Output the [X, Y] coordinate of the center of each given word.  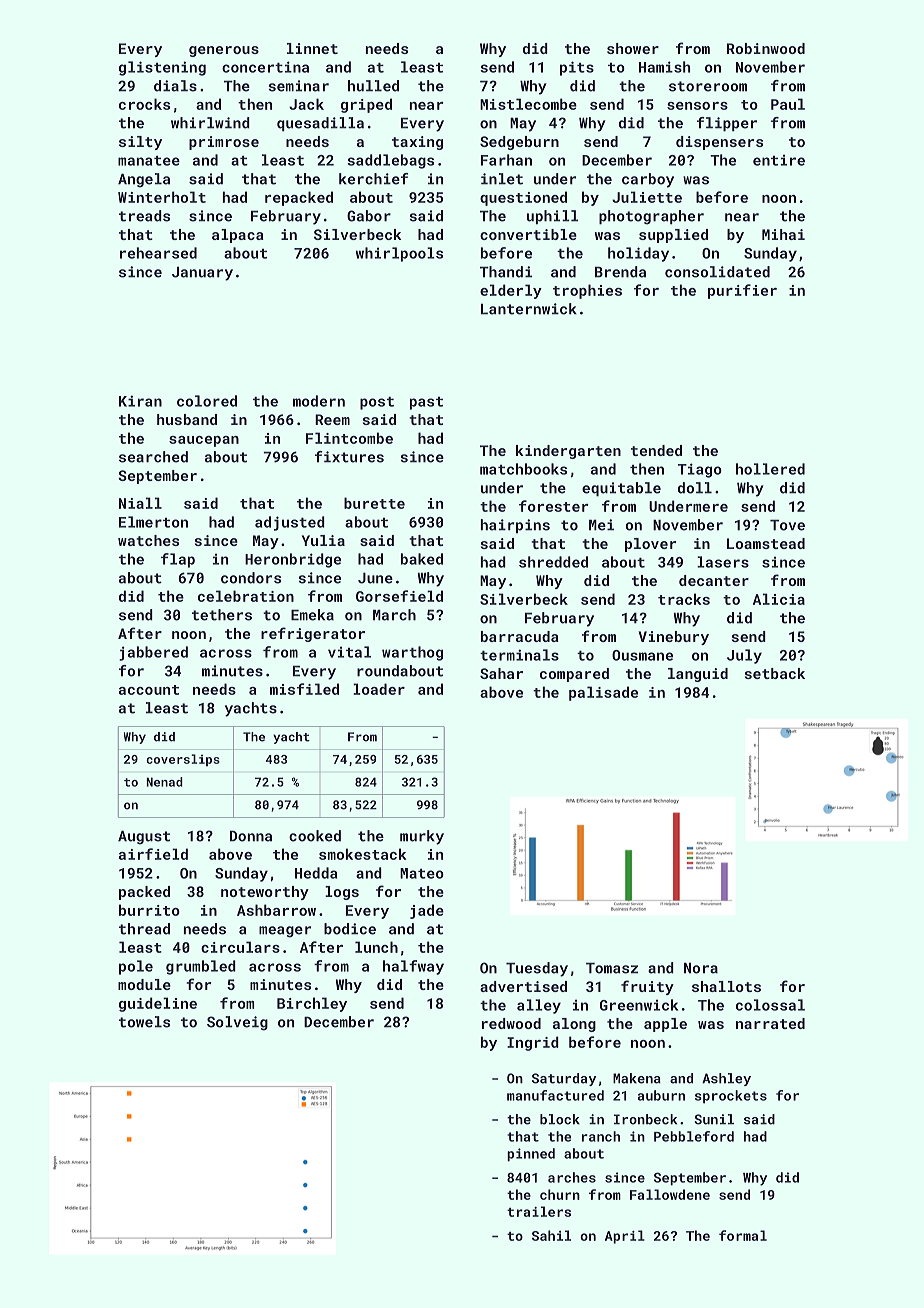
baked [422, 559]
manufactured [555, 1095]
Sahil [551, 1235]
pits [577, 68]
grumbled [201, 967]
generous [224, 51]
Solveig [237, 1023]
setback [775, 673]
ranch [601, 1136]
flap [178, 560]
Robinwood [766, 48]
